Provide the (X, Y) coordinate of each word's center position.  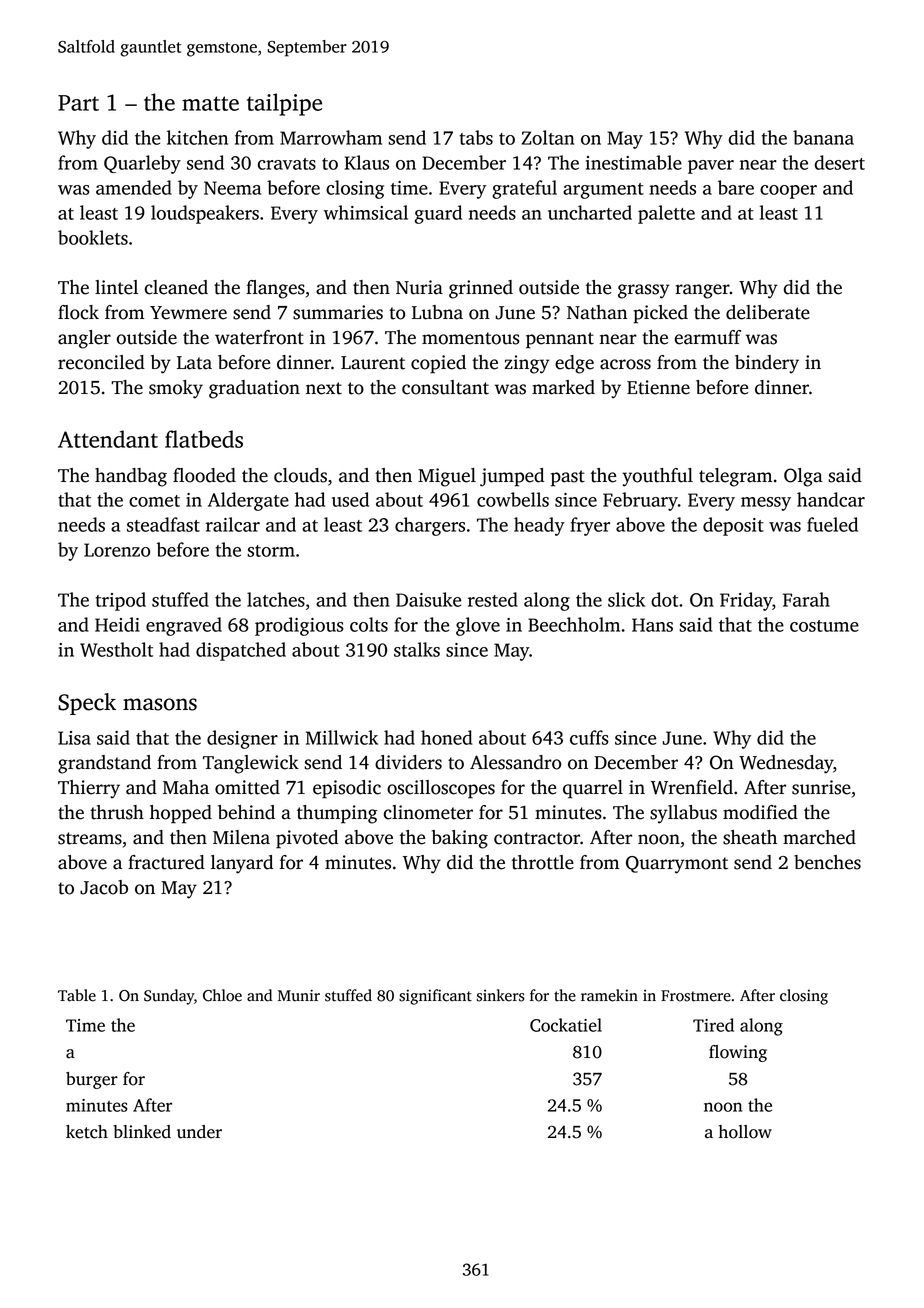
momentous (471, 338)
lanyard (242, 864)
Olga (803, 477)
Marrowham (331, 137)
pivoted (307, 839)
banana (823, 137)
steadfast (163, 524)
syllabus (683, 814)
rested (493, 599)
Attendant (108, 439)
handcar (831, 499)
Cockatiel (566, 1025)
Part (78, 103)
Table (77, 995)
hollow (745, 1132)
